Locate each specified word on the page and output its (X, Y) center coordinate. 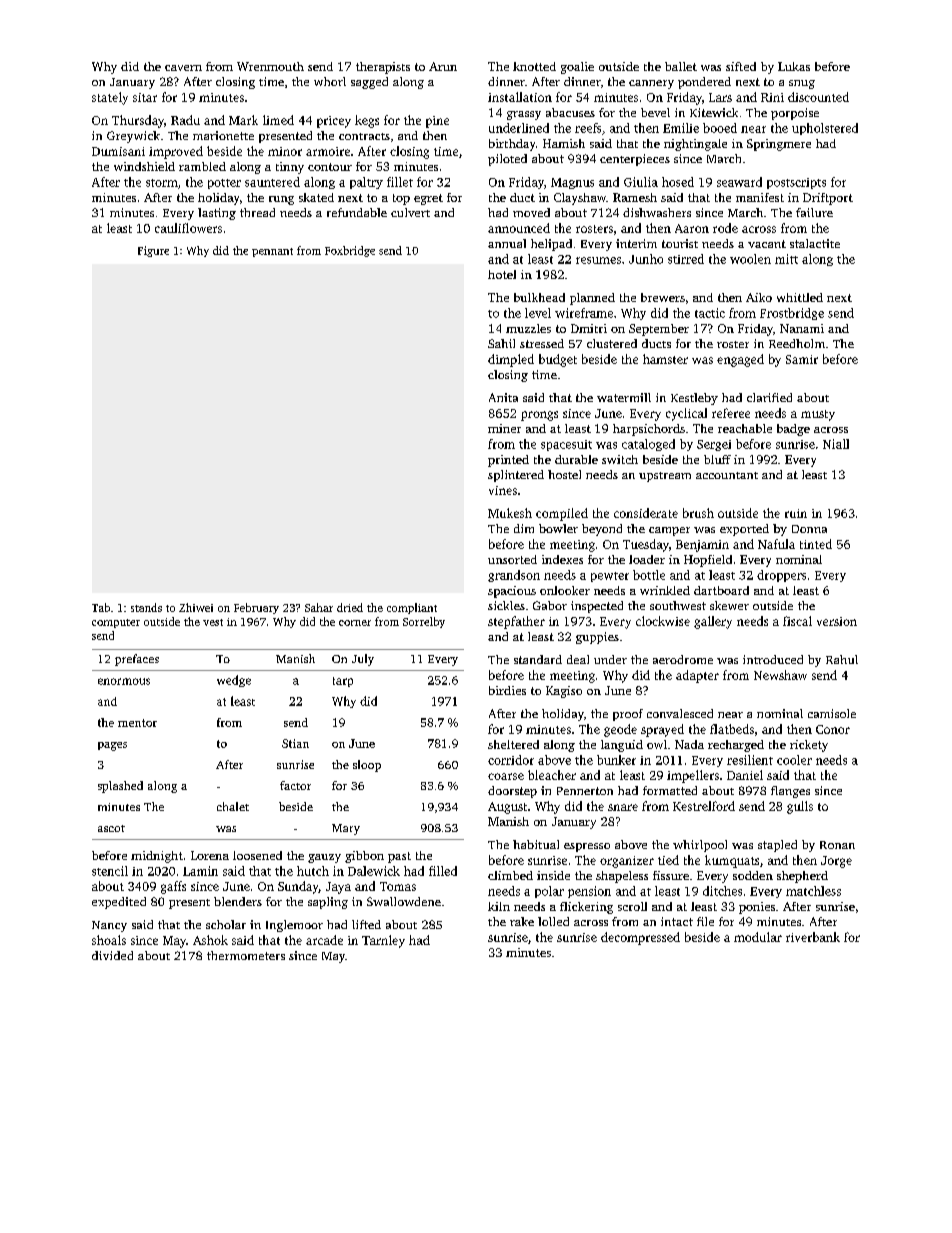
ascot (111, 828)
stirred (686, 259)
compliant (412, 608)
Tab (101, 607)
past (399, 857)
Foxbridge (350, 251)
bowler (558, 528)
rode (725, 228)
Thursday (138, 121)
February (256, 608)
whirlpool (700, 846)
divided (112, 955)
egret (428, 199)
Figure (153, 251)
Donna (809, 529)
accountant (727, 475)
